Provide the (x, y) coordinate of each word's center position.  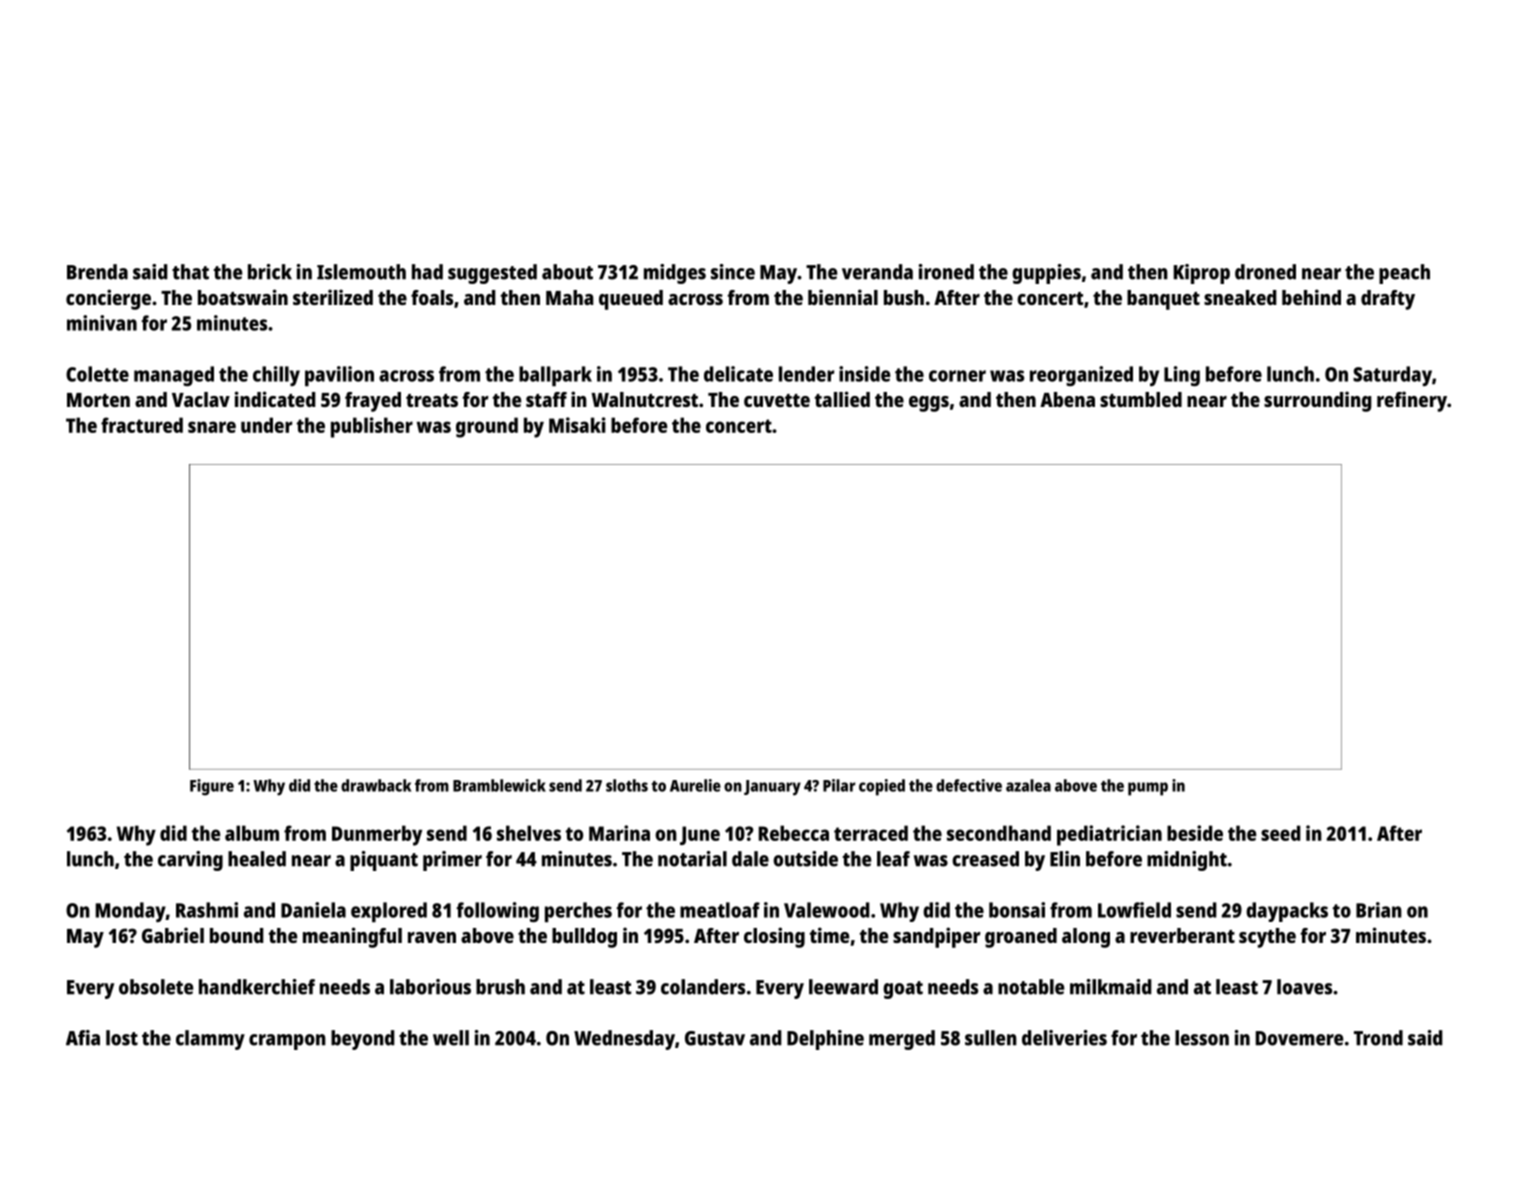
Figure (212, 787)
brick (270, 272)
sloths (627, 785)
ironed (946, 272)
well (451, 1038)
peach (1404, 274)
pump (1148, 789)
